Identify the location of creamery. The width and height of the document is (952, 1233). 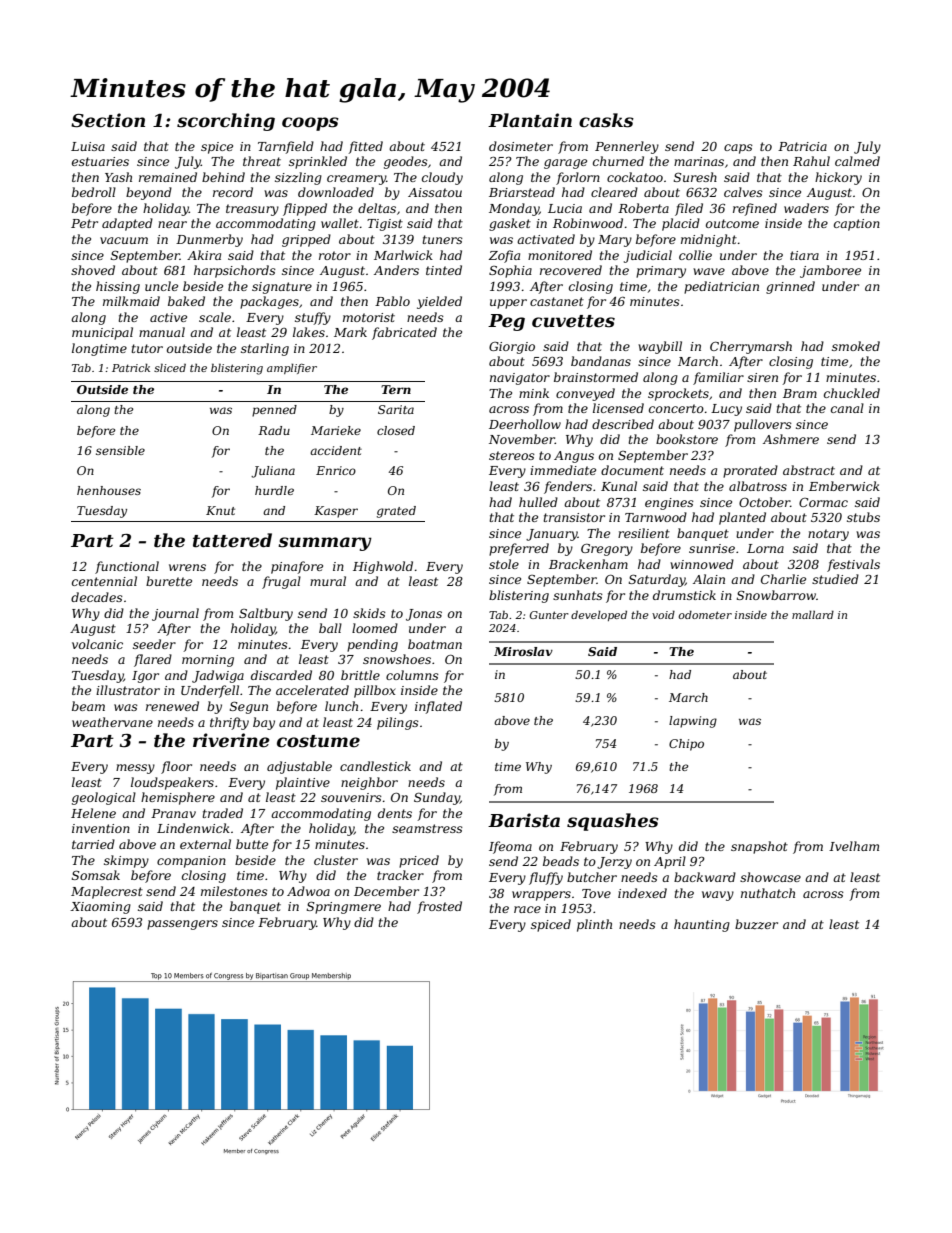
(356, 180).
